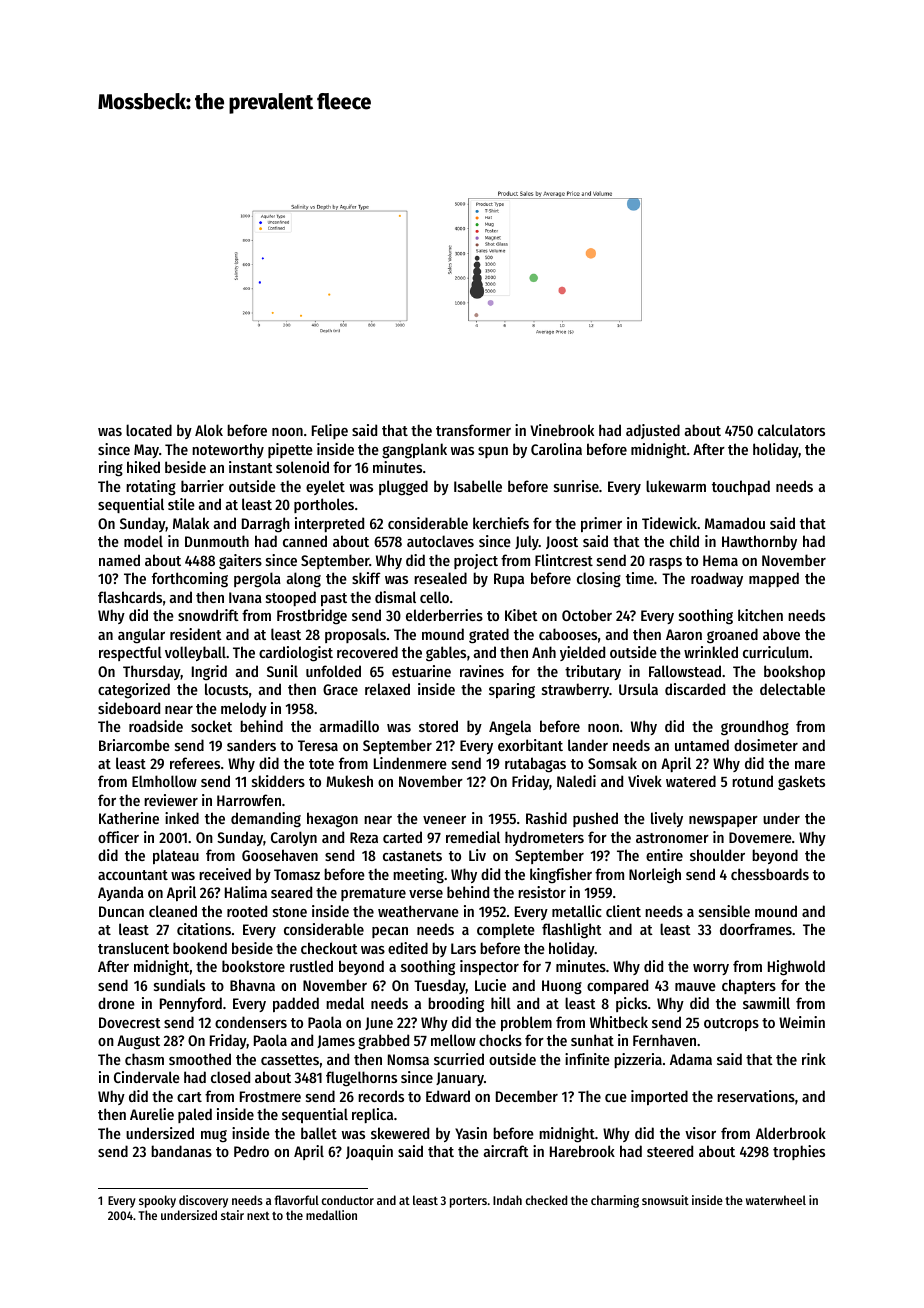  I want to click on Naledi, so click(576, 781).
